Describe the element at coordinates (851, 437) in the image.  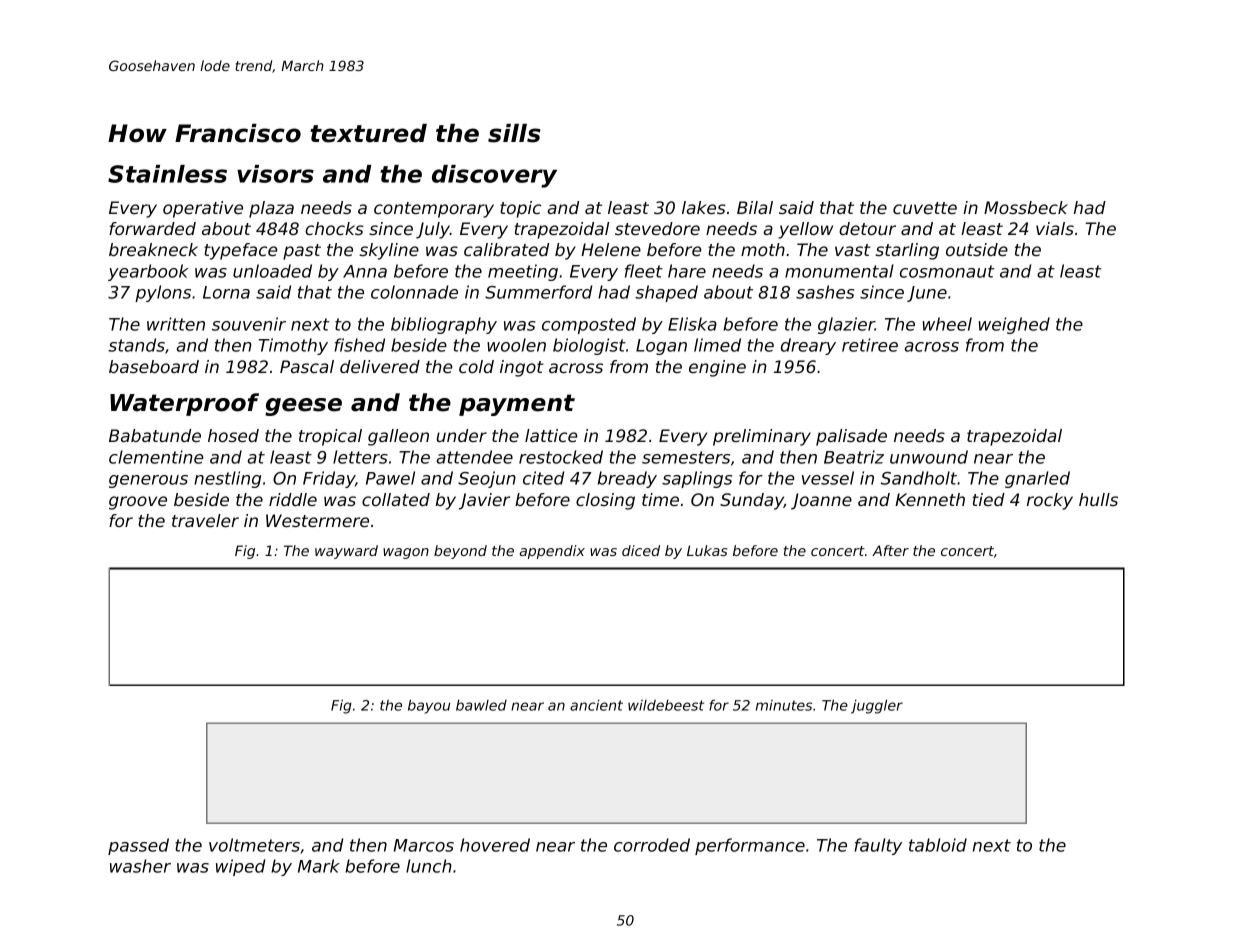
I see `palisade` at that location.
